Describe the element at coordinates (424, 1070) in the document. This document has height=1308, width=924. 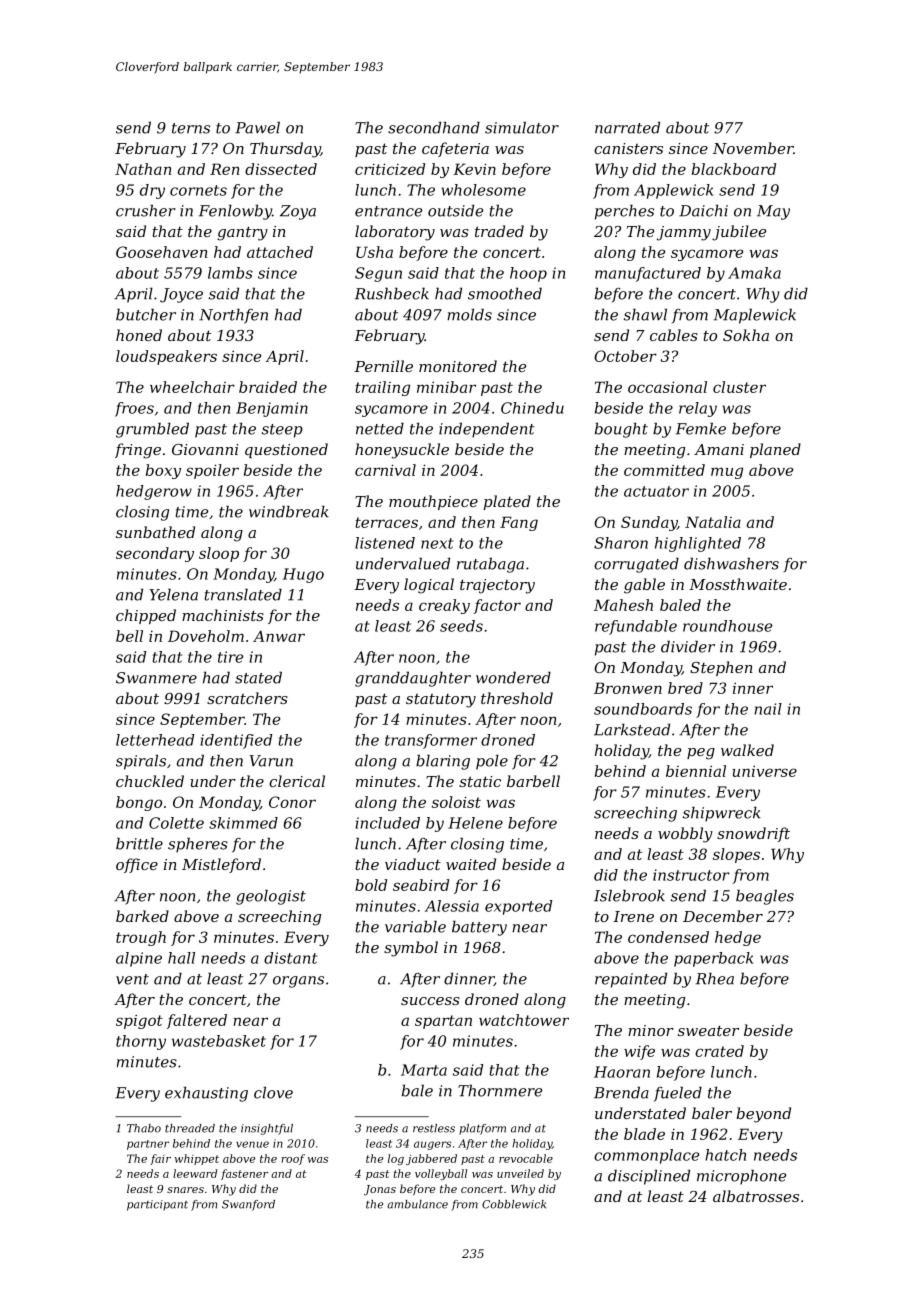
I see `Marta` at that location.
